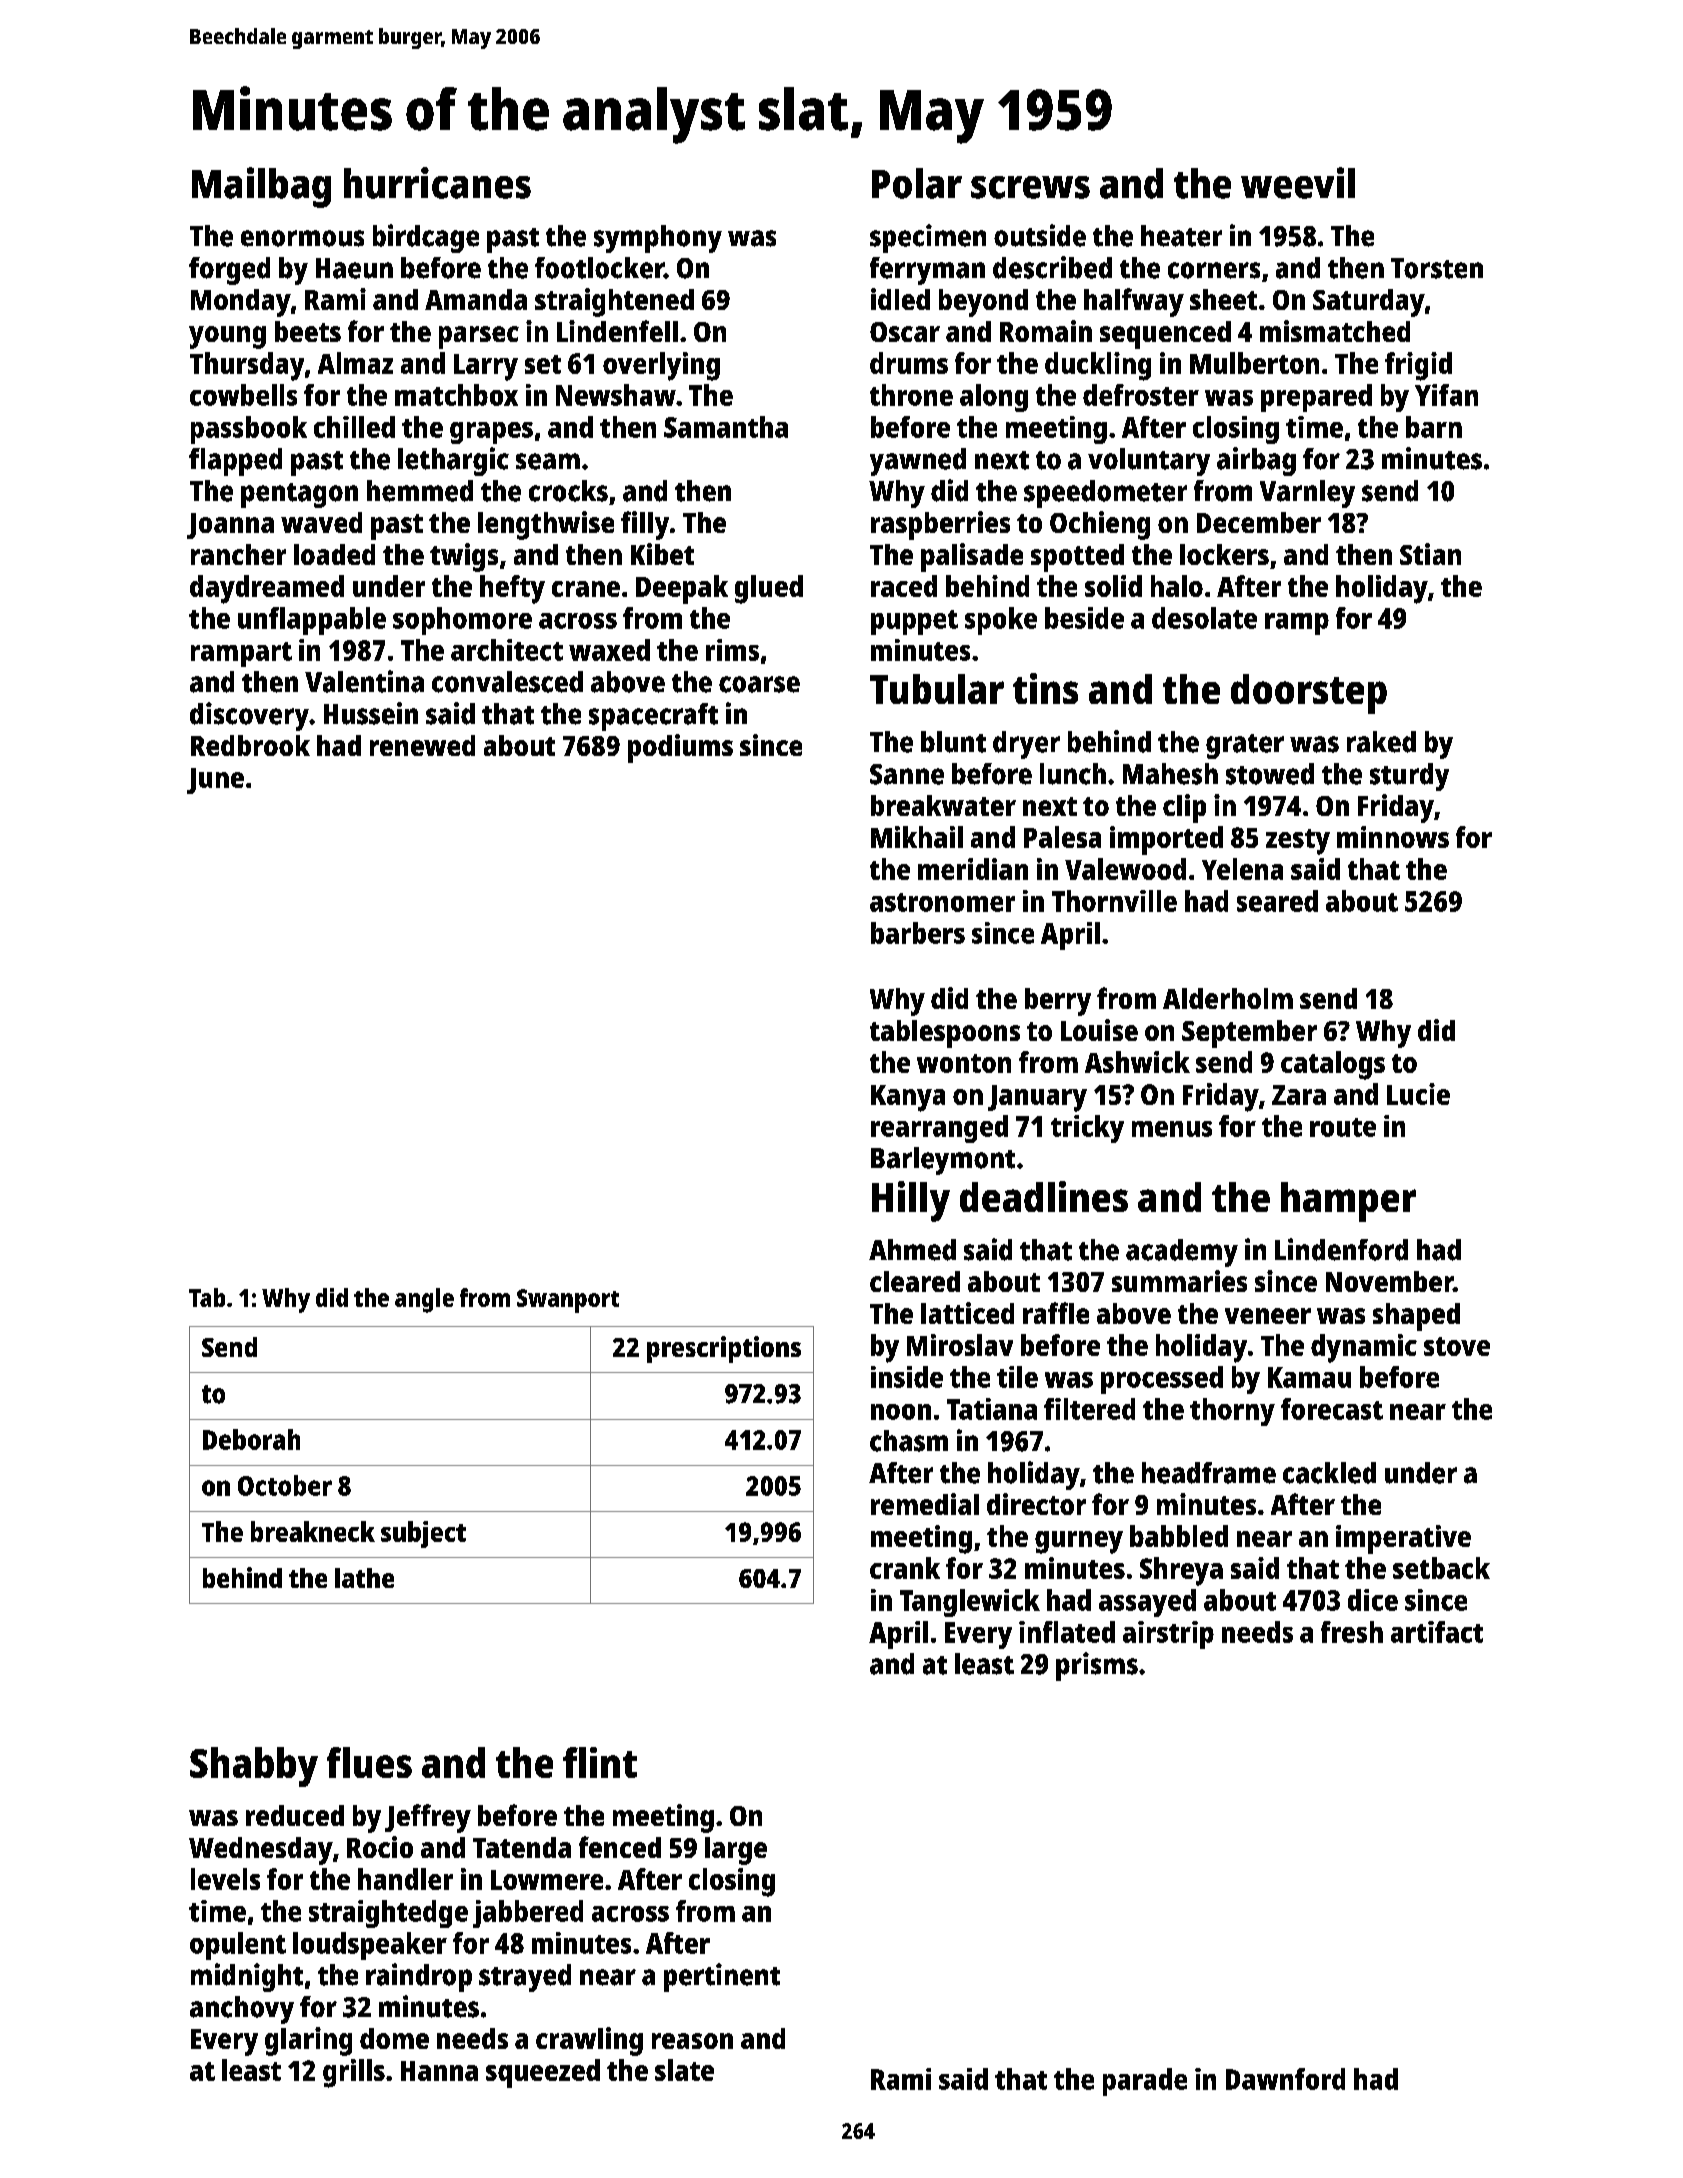 The width and height of the image is (1683, 2178). Describe the element at coordinates (568, 1301) in the image. I see `Swanport` at that location.
